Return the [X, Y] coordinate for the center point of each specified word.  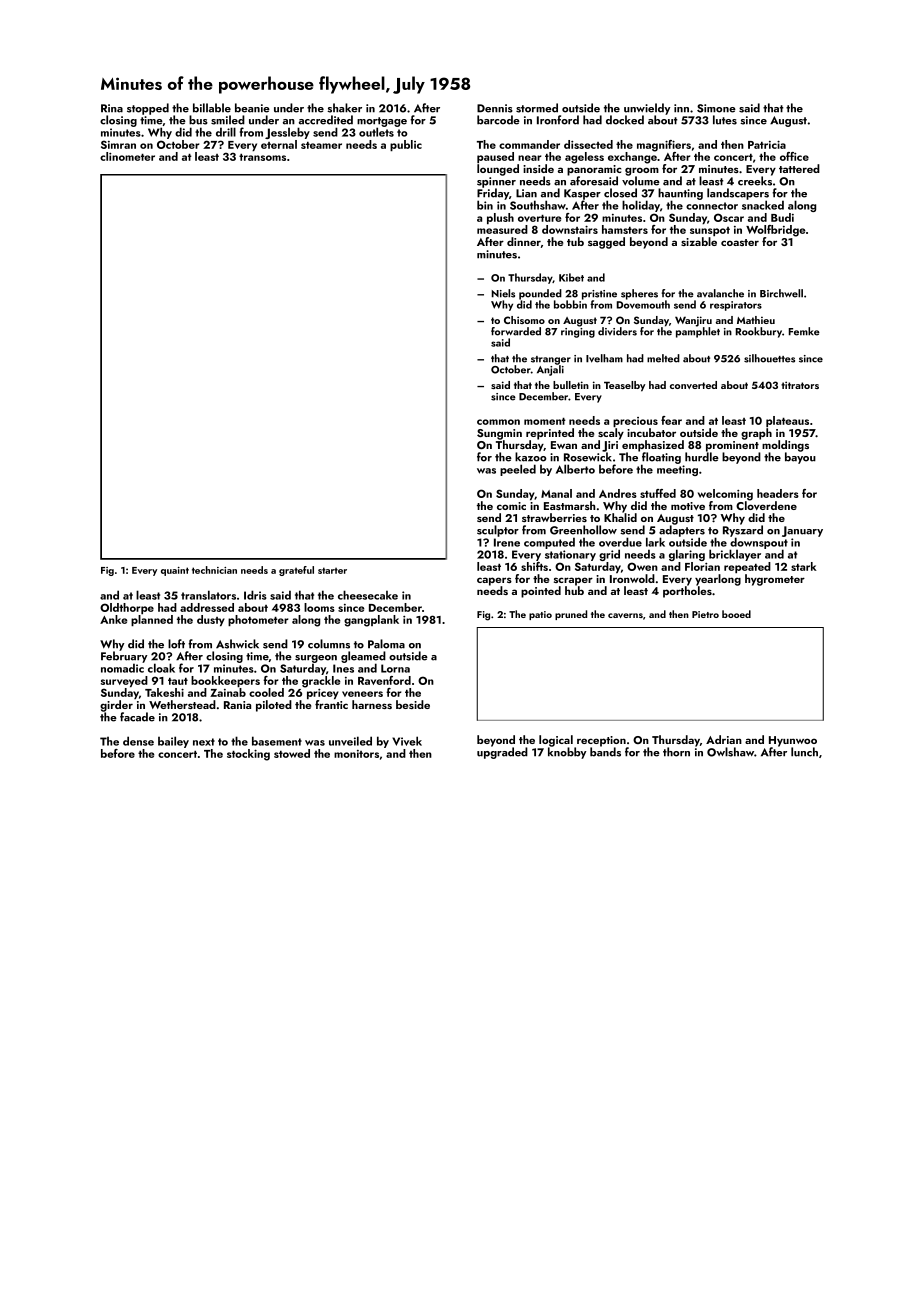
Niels [503, 293]
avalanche [720, 293]
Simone [716, 108]
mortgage [382, 122]
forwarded [516, 331]
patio [540, 615]
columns [329, 644]
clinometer [127, 156]
